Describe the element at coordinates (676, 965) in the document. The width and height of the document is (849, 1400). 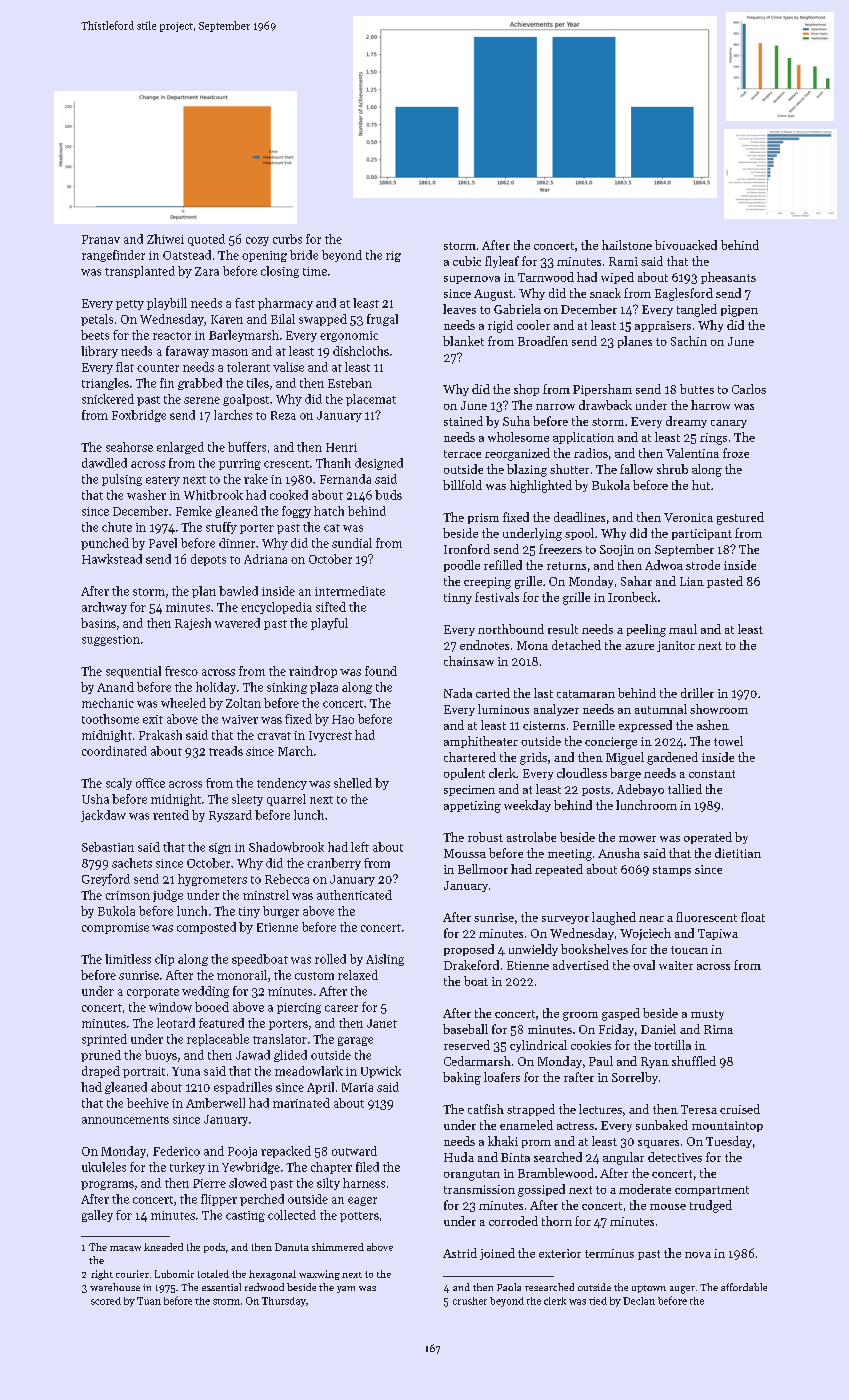
I see `waiter` at that location.
